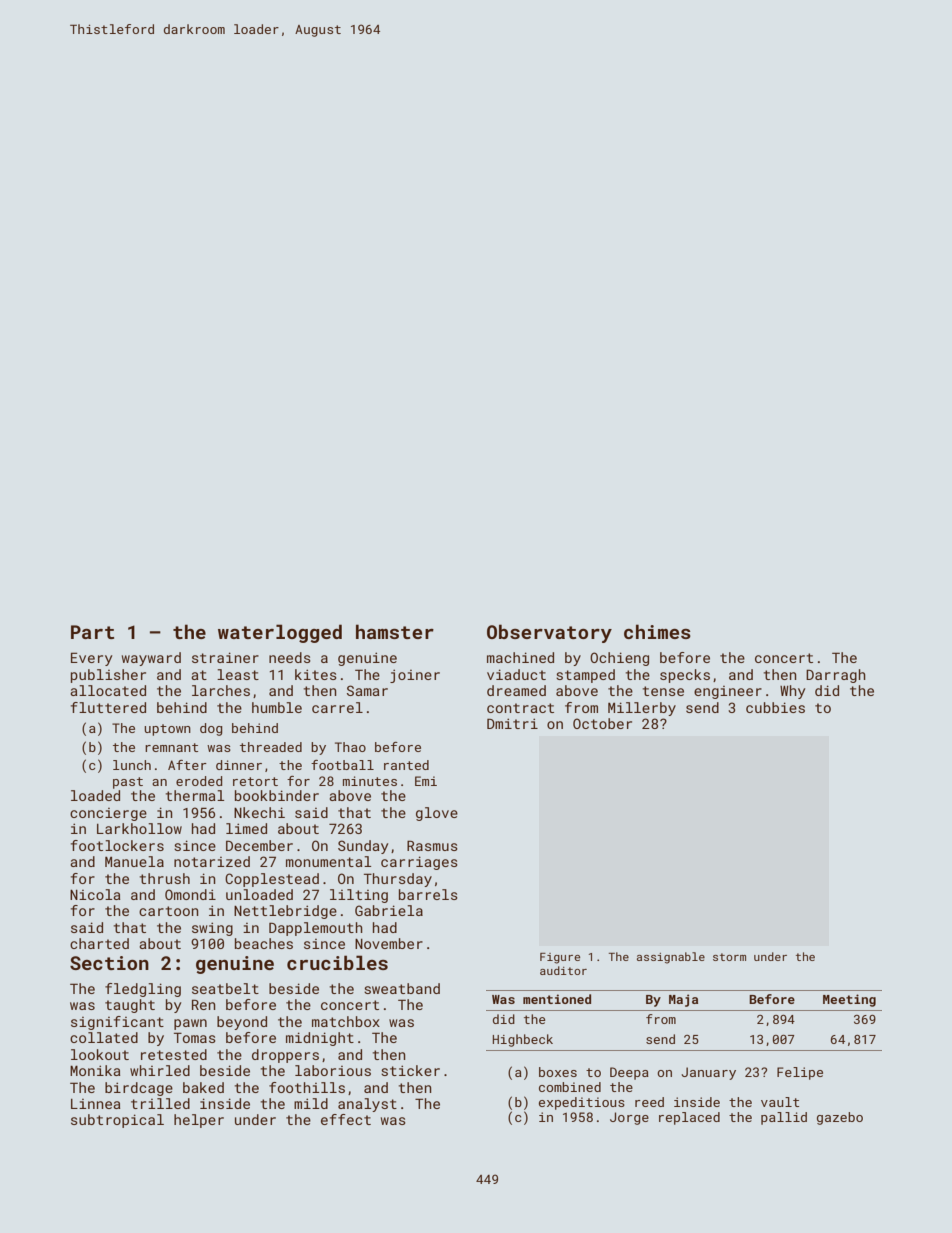 The width and height of the screenshot is (952, 1233). I want to click on Figure, so click(560, 958).
